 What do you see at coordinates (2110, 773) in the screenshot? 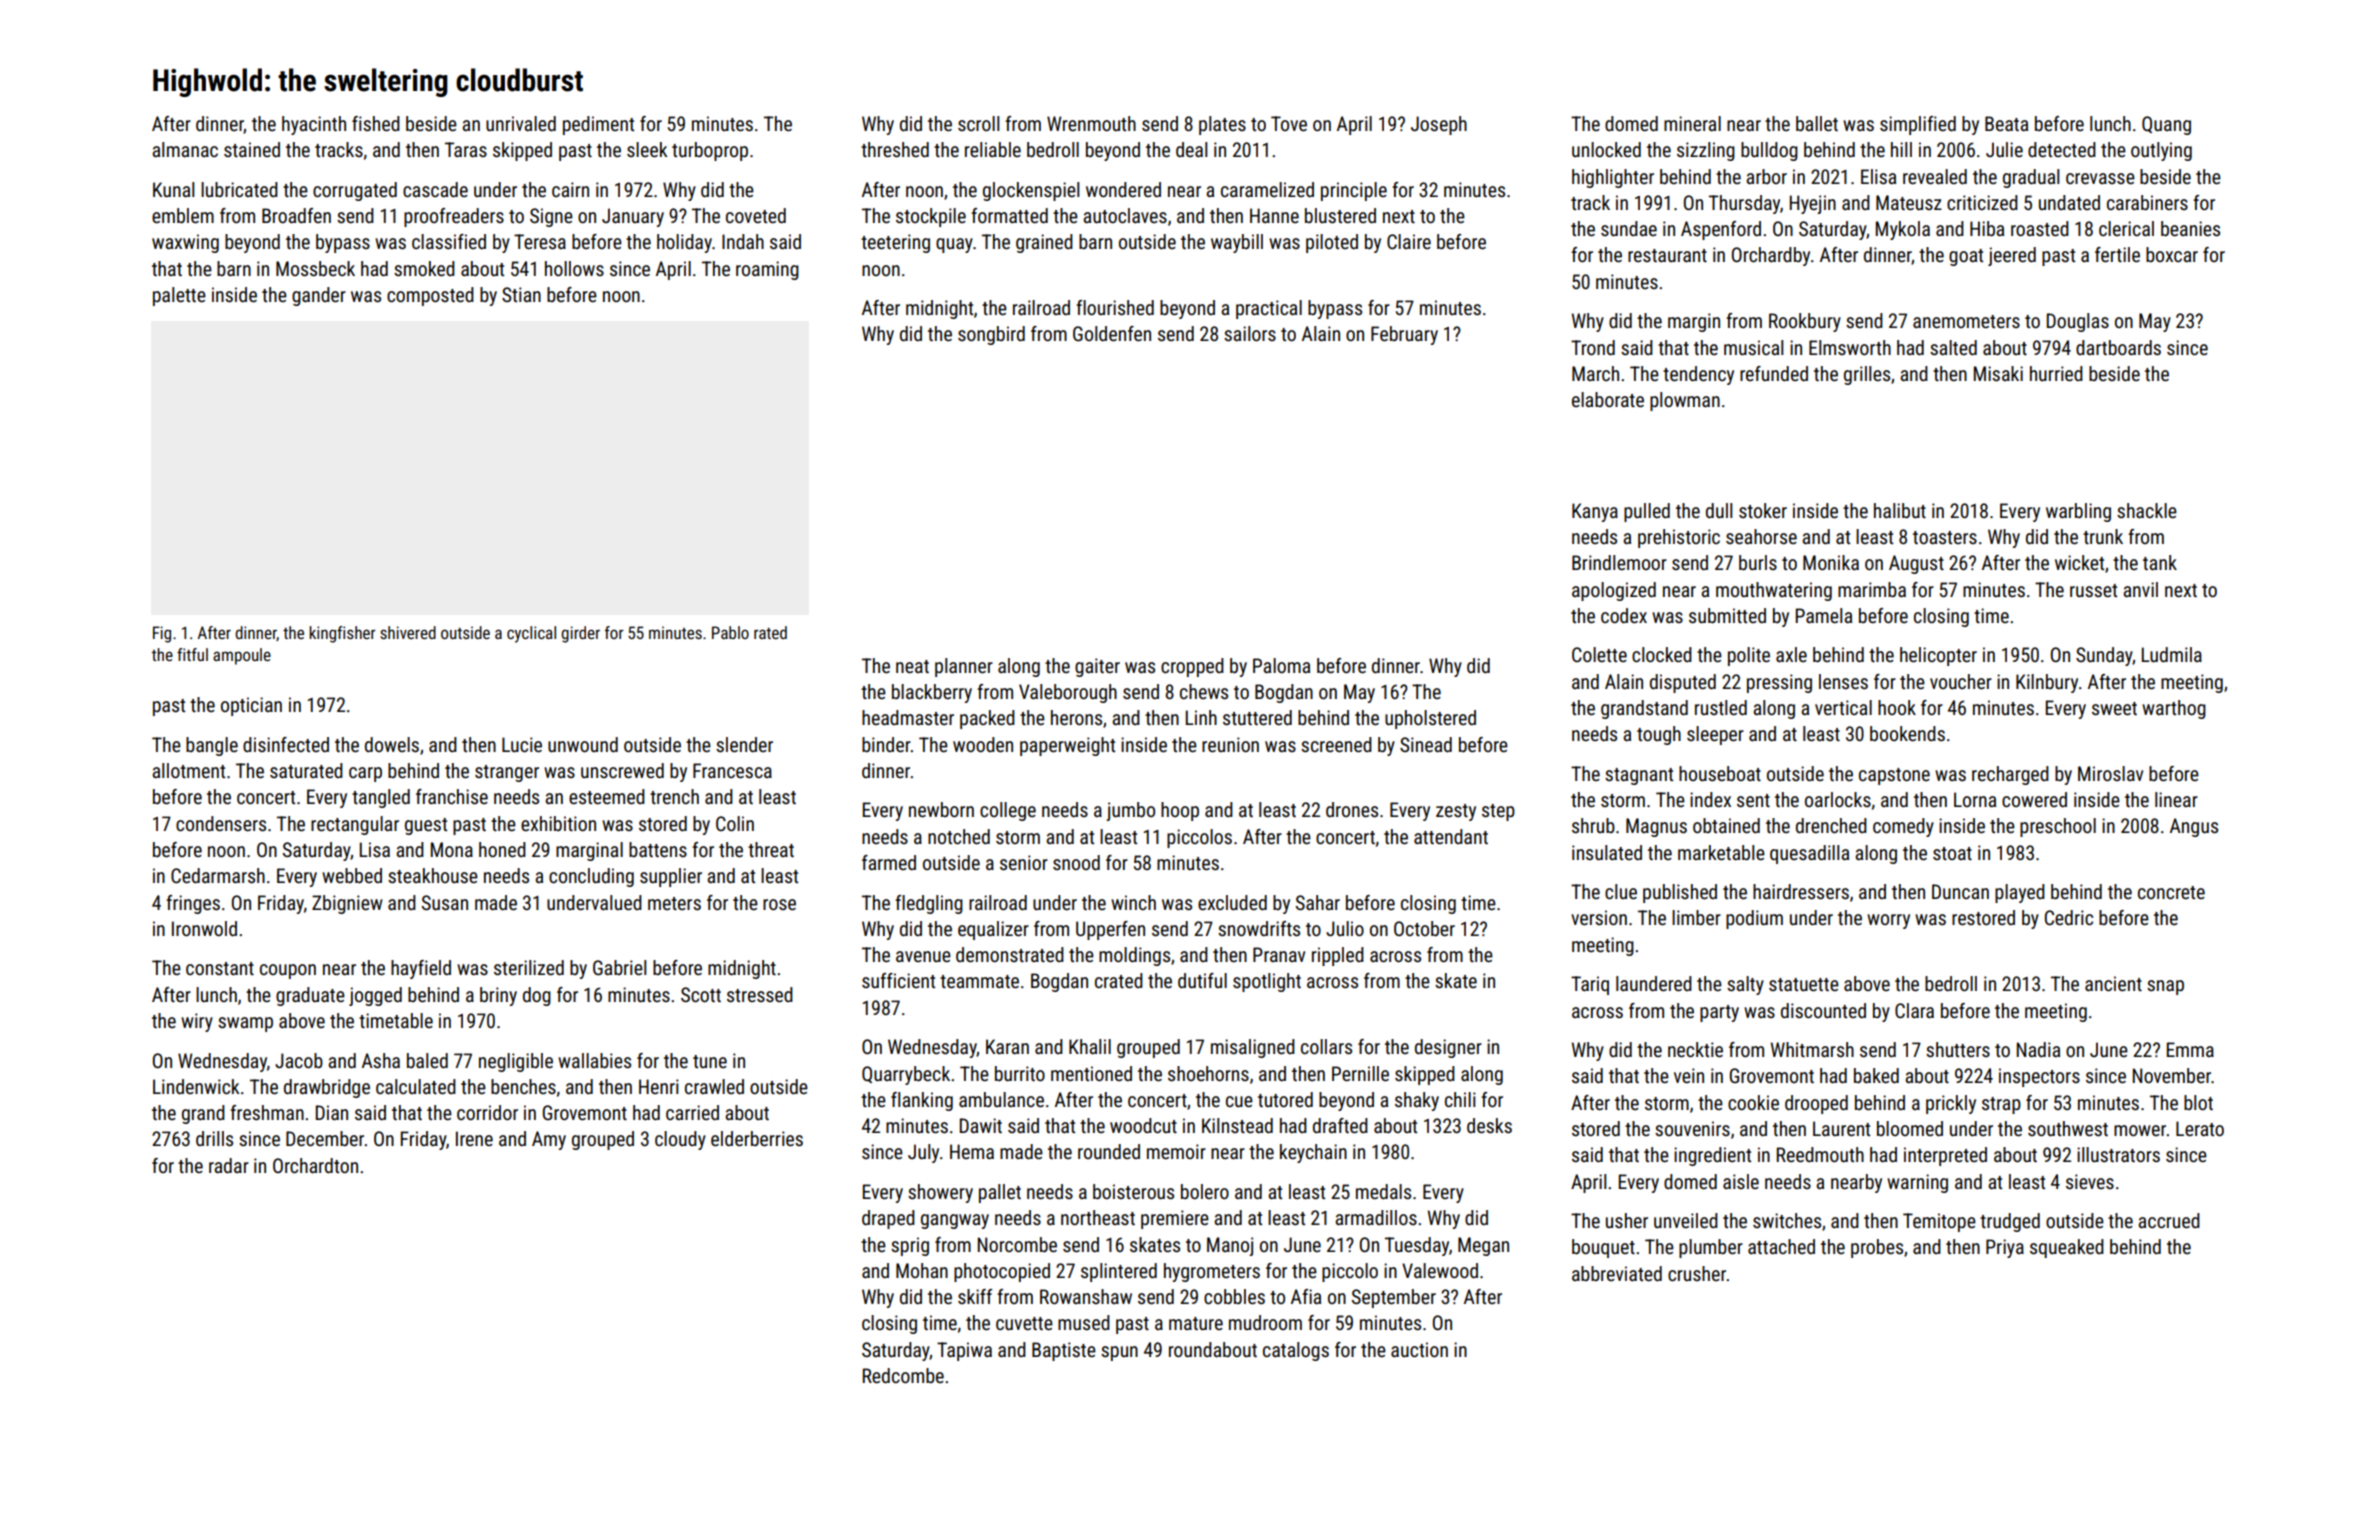
I see `Miroslav` at bounding box center [2110, 773].
